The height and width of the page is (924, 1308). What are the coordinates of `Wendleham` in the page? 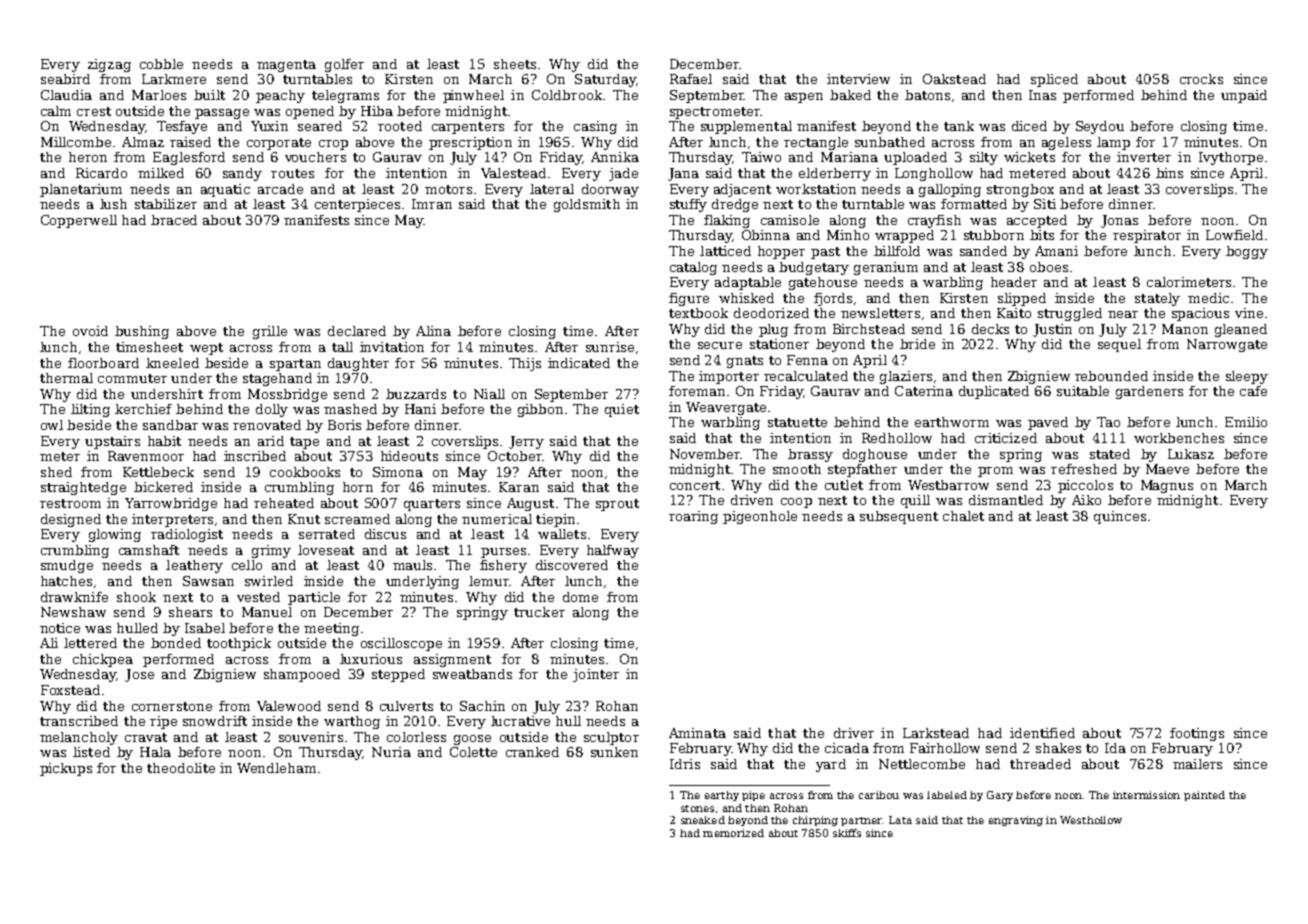 It's located at (276, 768).
